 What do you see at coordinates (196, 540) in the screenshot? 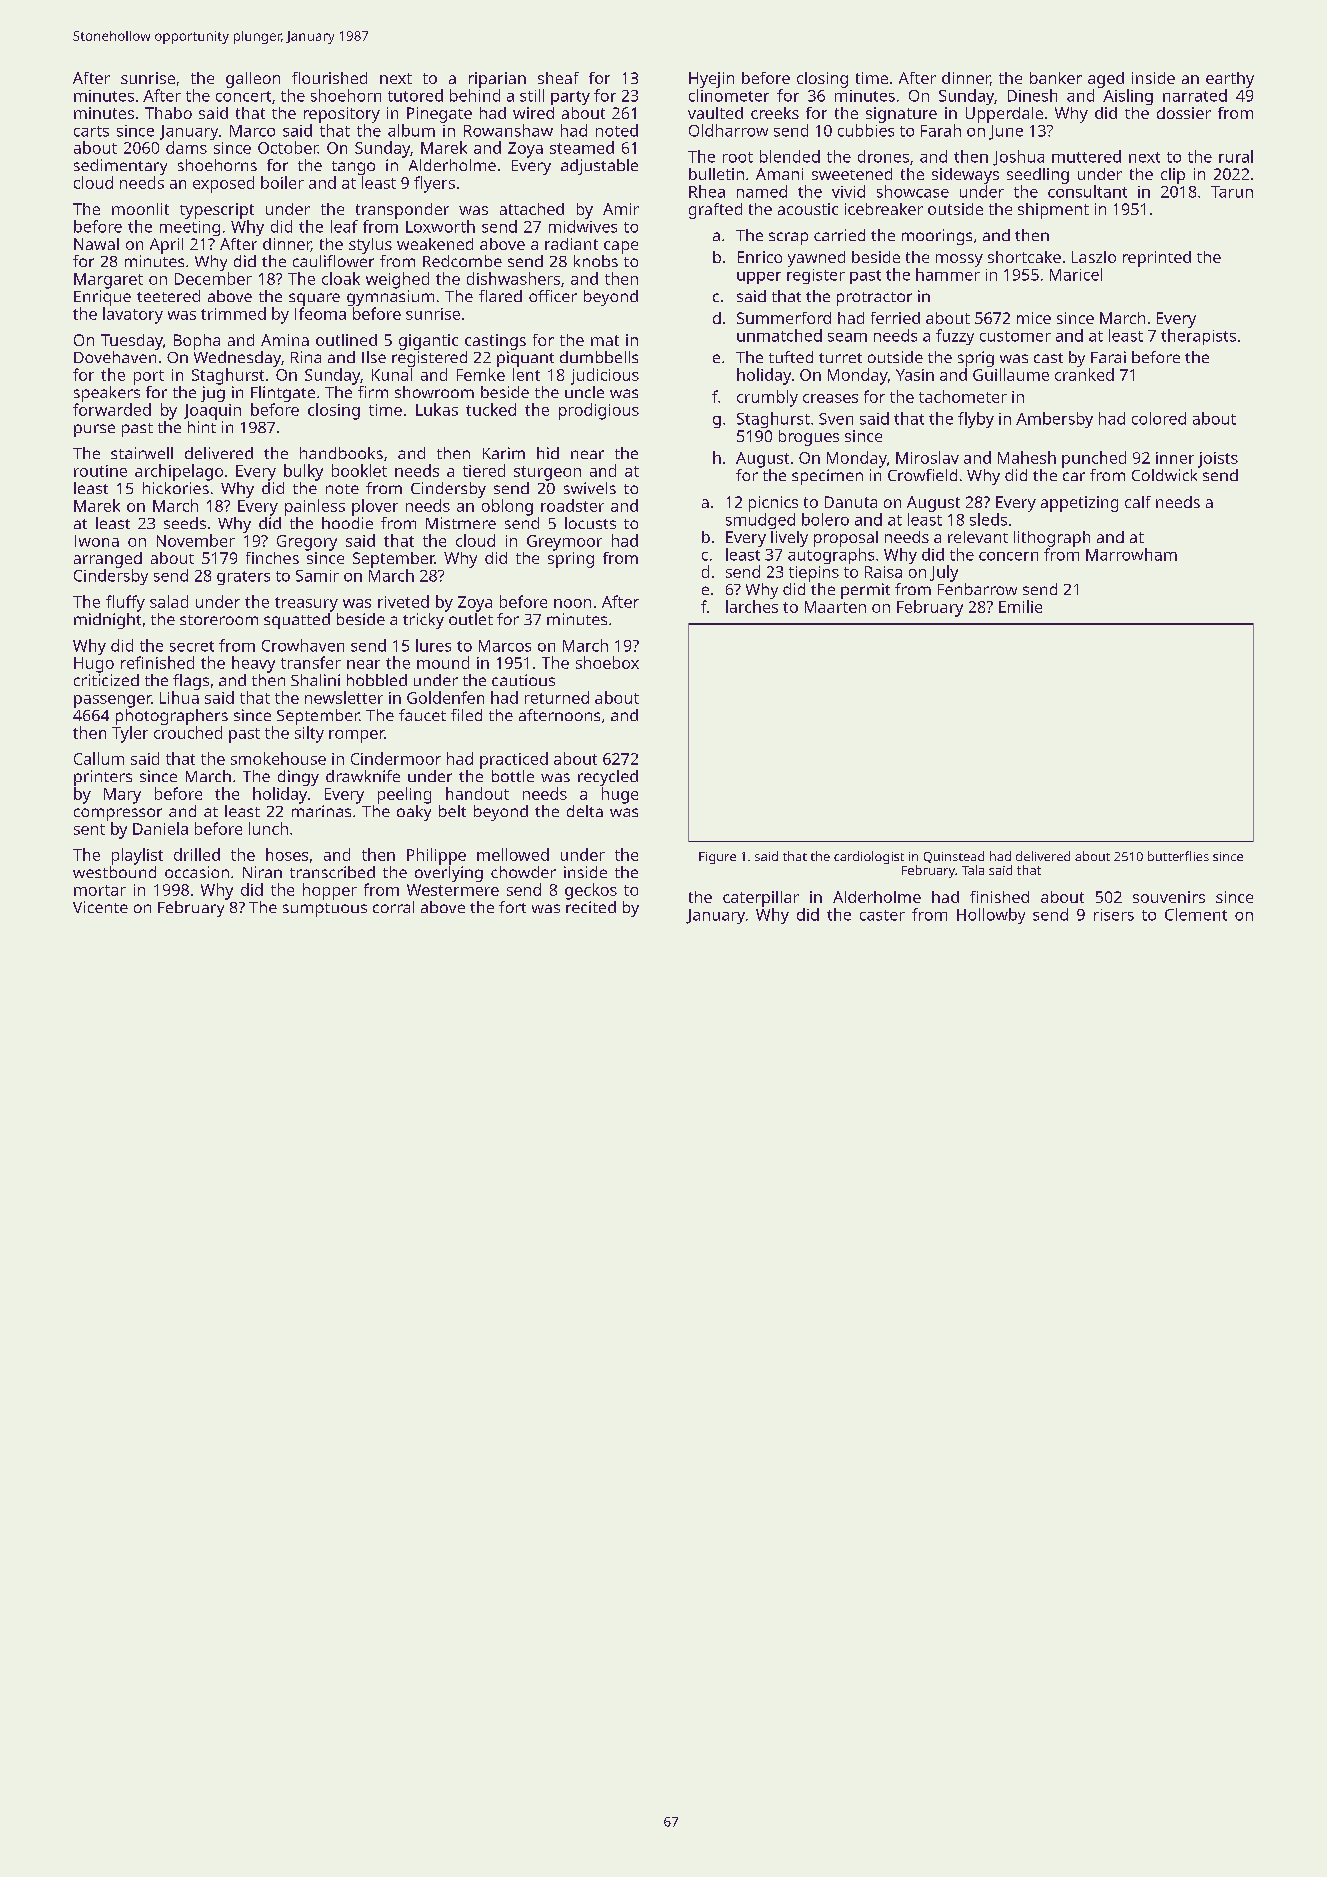
I see `November` at bounding box center [196, 540].
